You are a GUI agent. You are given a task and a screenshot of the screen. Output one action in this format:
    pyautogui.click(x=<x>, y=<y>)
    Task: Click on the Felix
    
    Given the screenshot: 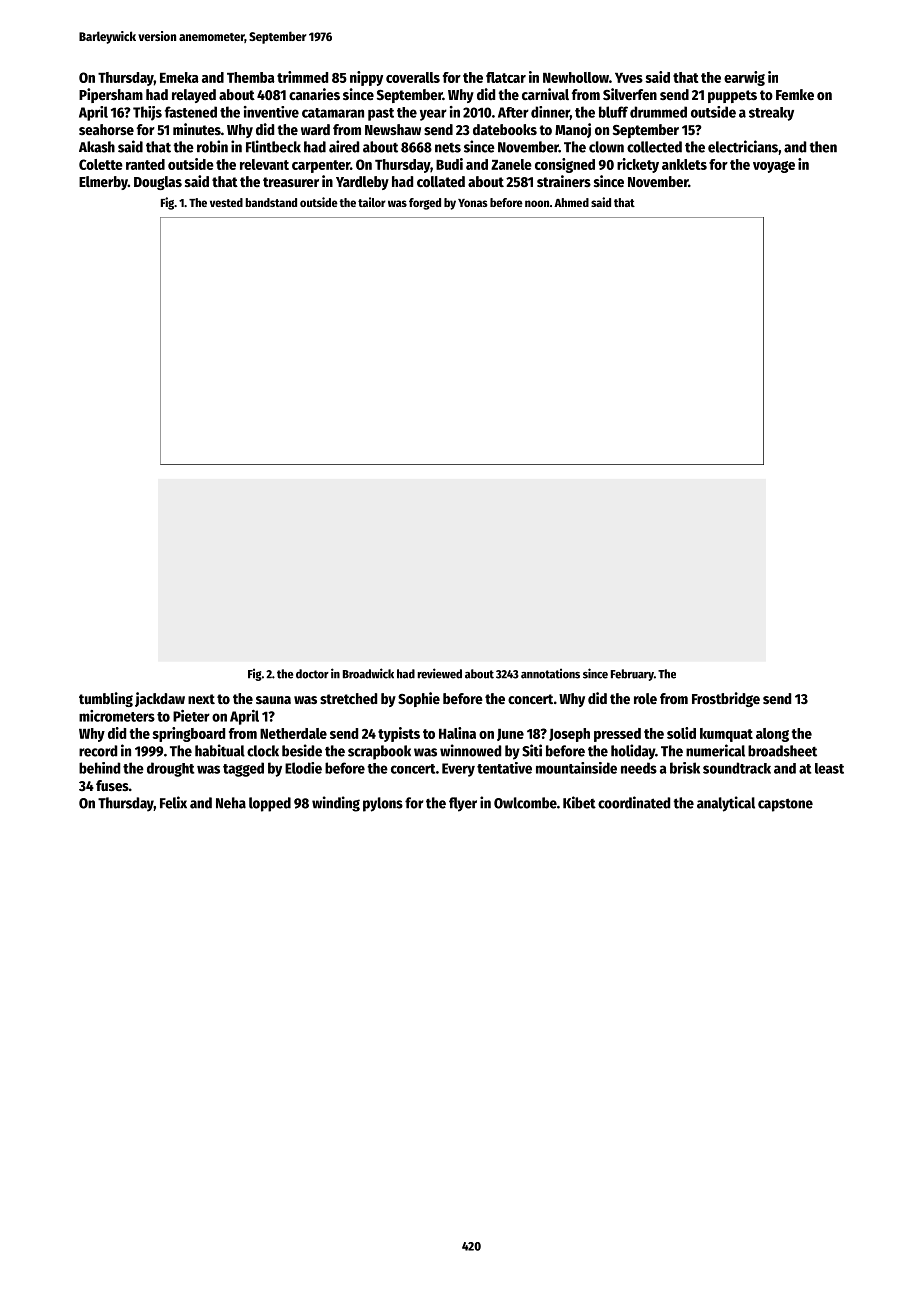 What is the action you would take?
    pyautogui.click(x=173, y=802)
